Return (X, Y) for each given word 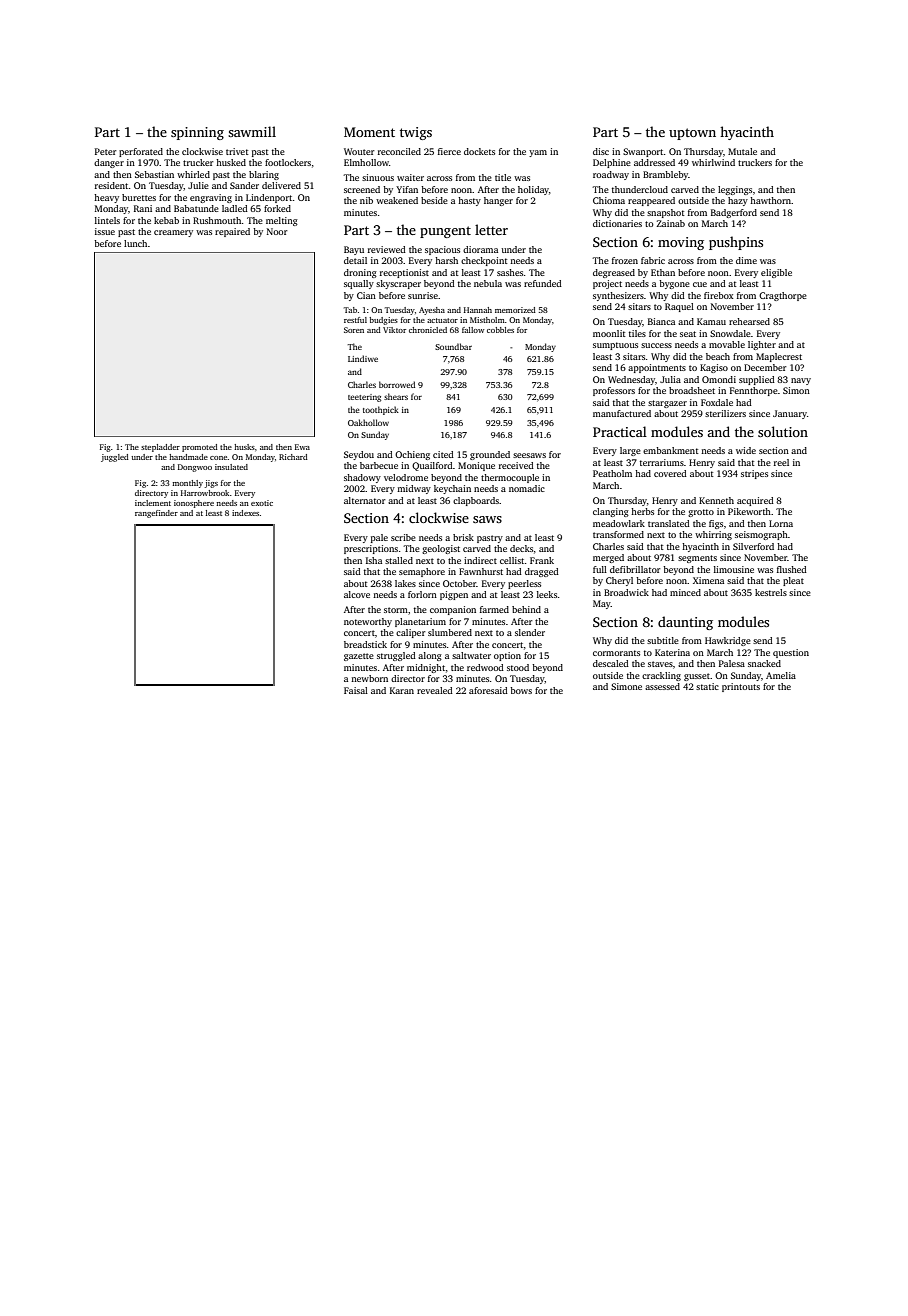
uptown (692, 134)
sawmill (252, 131)
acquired (755, 501)
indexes (246, 513)
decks (521, 548)
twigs (416, 133)
